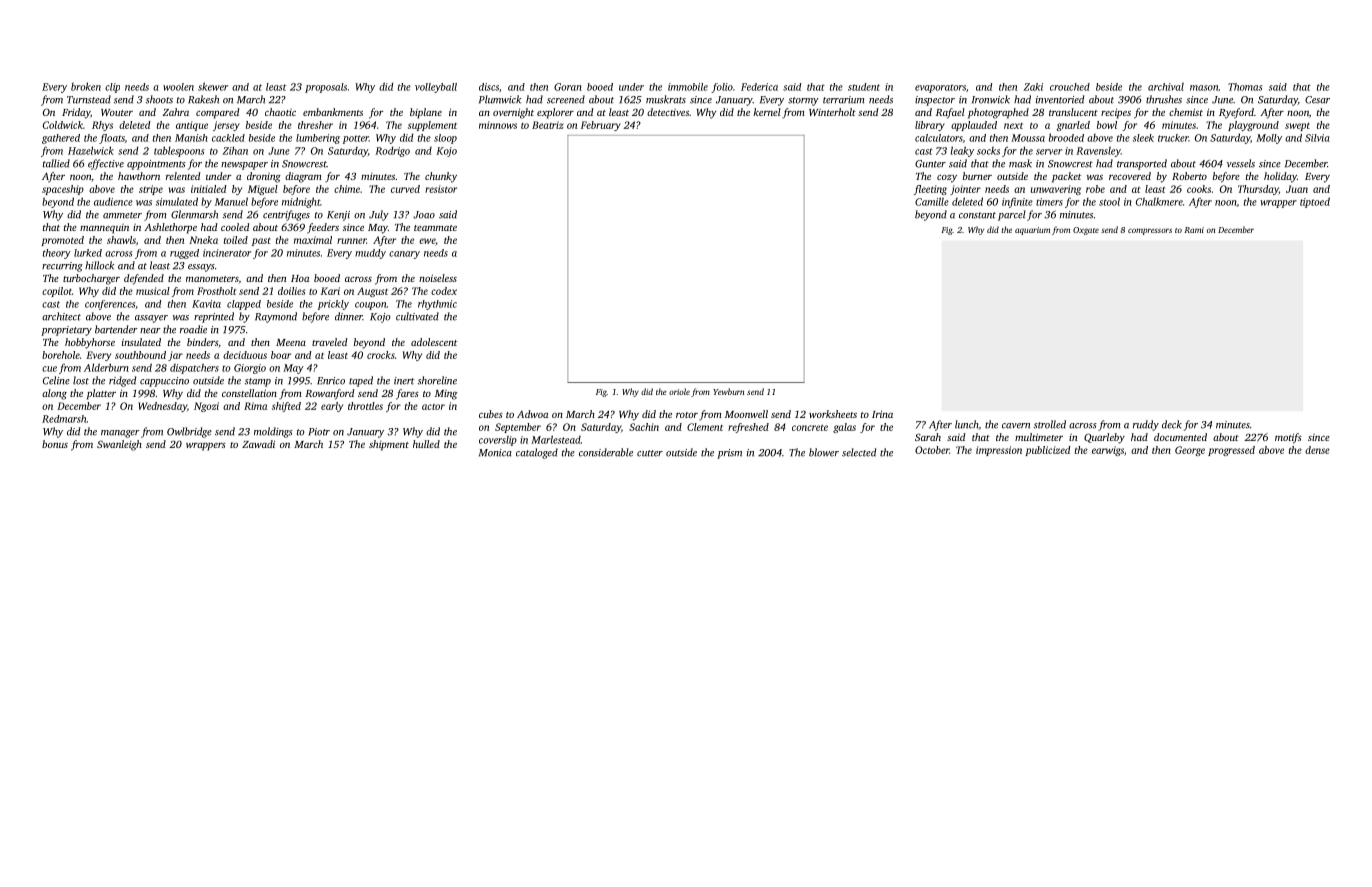 The height and width of the screenshot is (887, 1372). Describe the element at coordinates (62, 267) in the screenshot. I see `recurring` at that location.
